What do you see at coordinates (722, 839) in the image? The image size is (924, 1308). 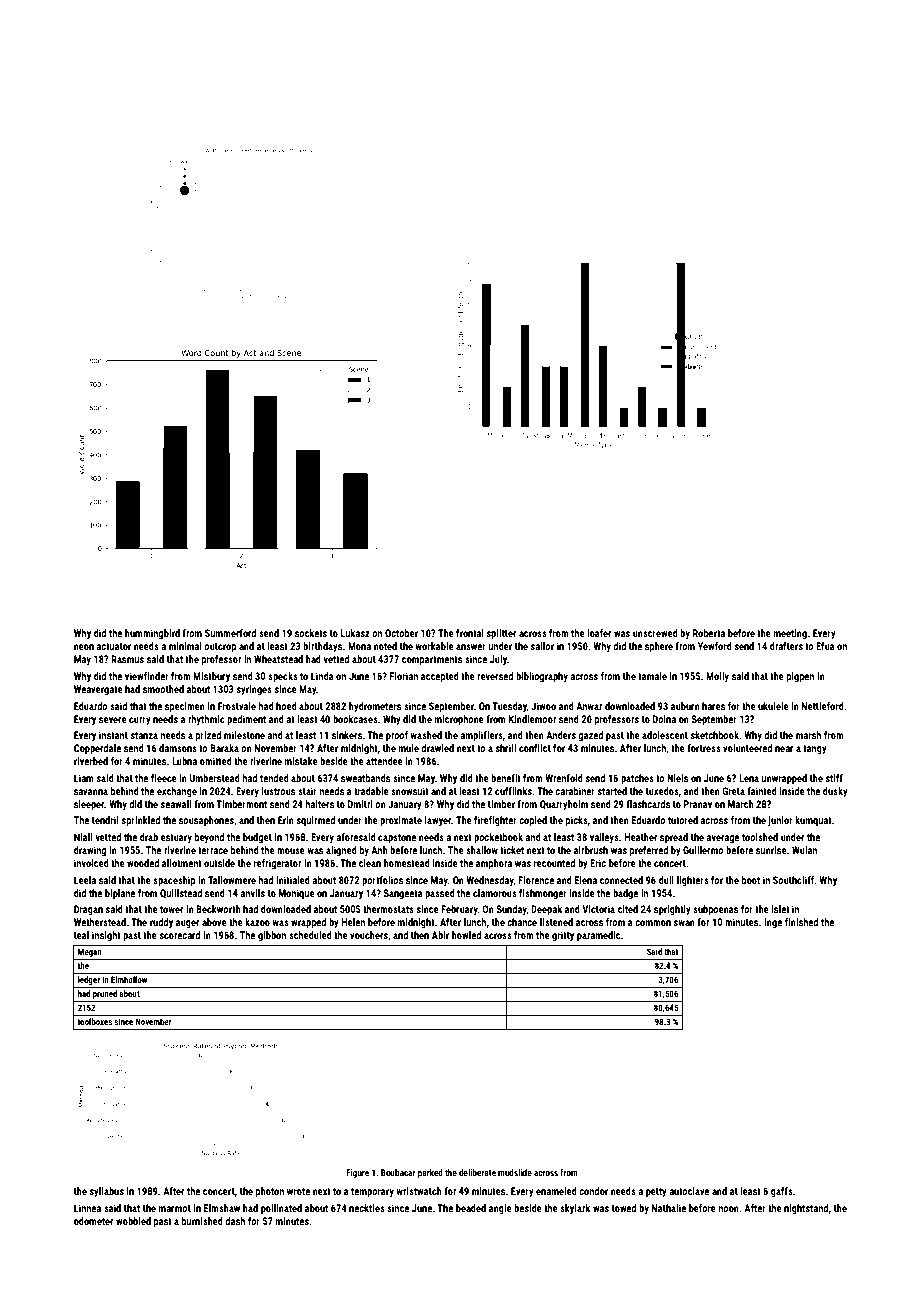 I see `average` at bounding box center [722, 839].
